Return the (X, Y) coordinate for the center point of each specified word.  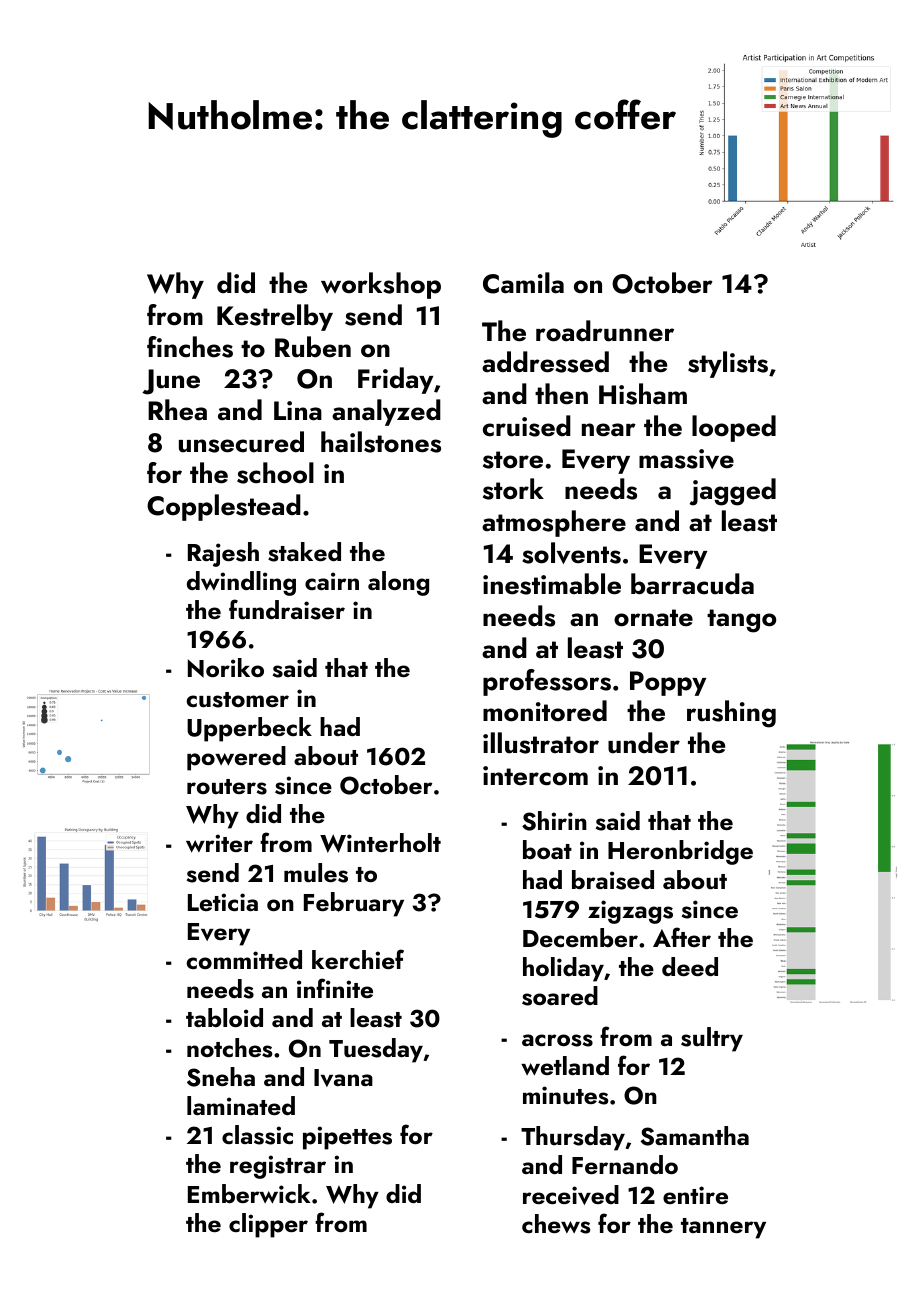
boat (547, 849)
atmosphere (554, 523)
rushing (731, 714)
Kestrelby (275, 317)
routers (227, 787)
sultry (712, 1039)
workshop (381, 285)
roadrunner (605, 331)
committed (244, 959)
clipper (268, 1225)
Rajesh (223, 554)
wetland (565, 1066)
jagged (733, 492)
